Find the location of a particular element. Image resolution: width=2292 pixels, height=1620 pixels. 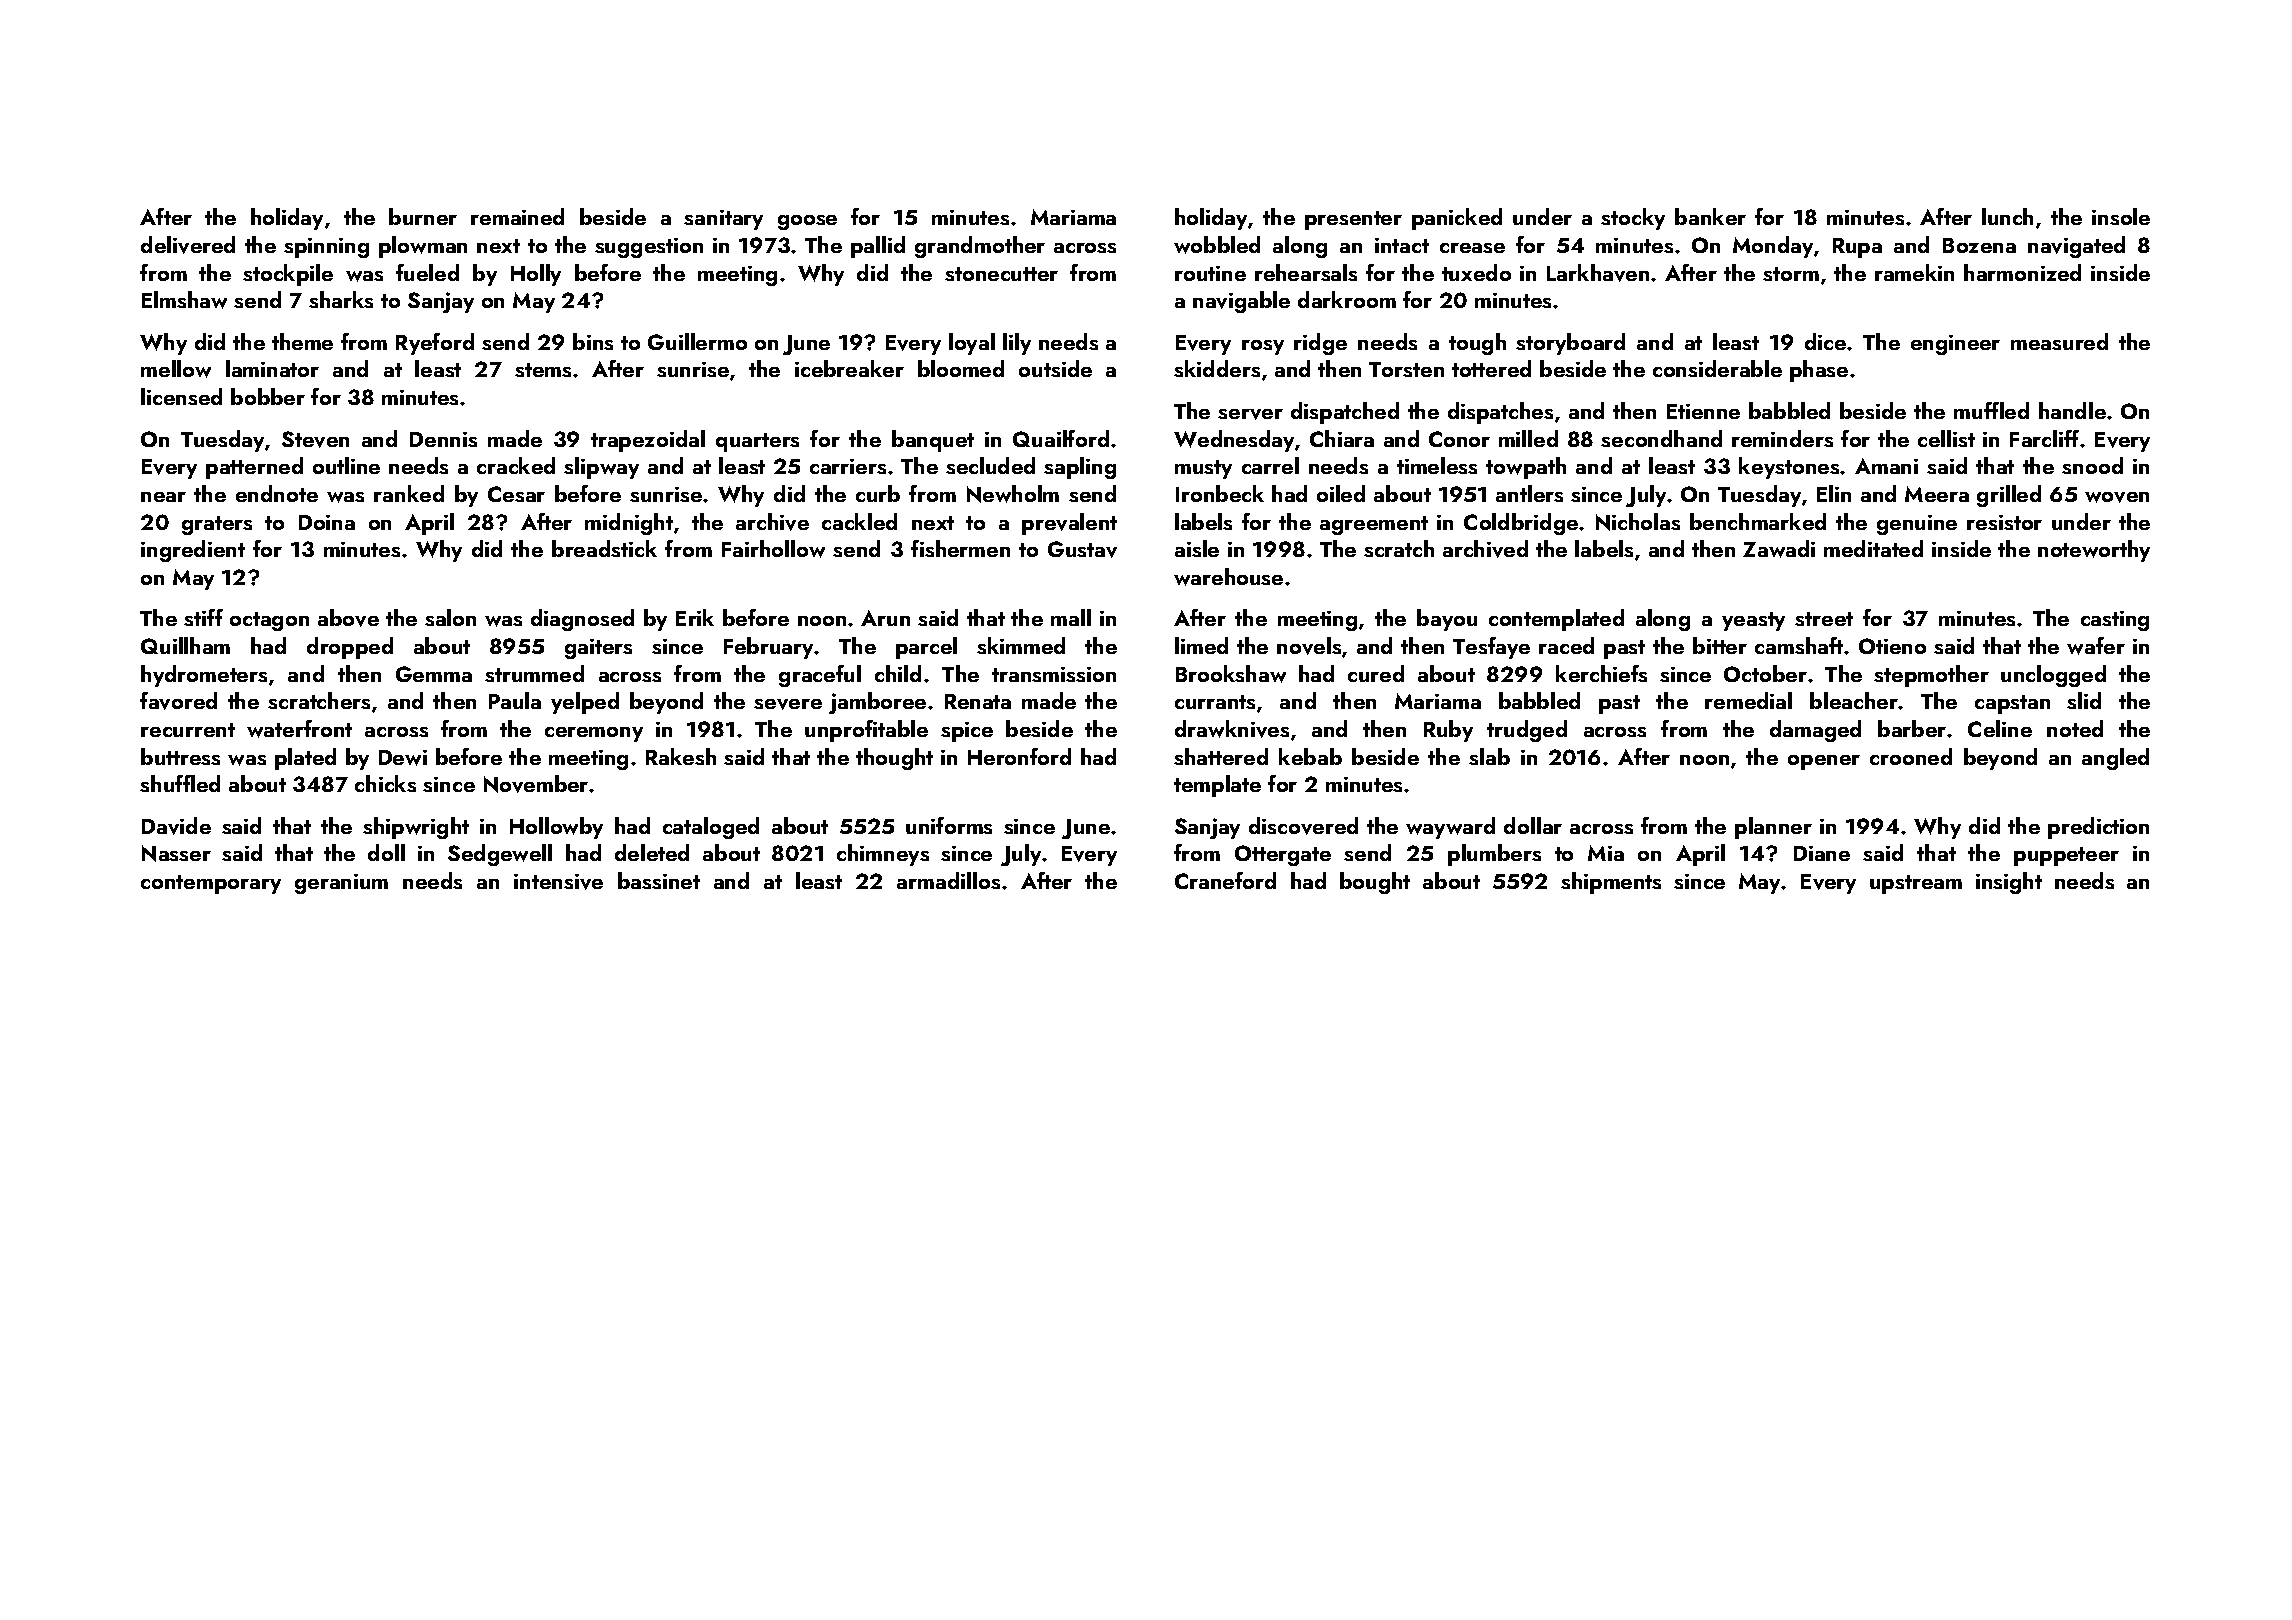

slid is located at coordinates (2084, 700).
